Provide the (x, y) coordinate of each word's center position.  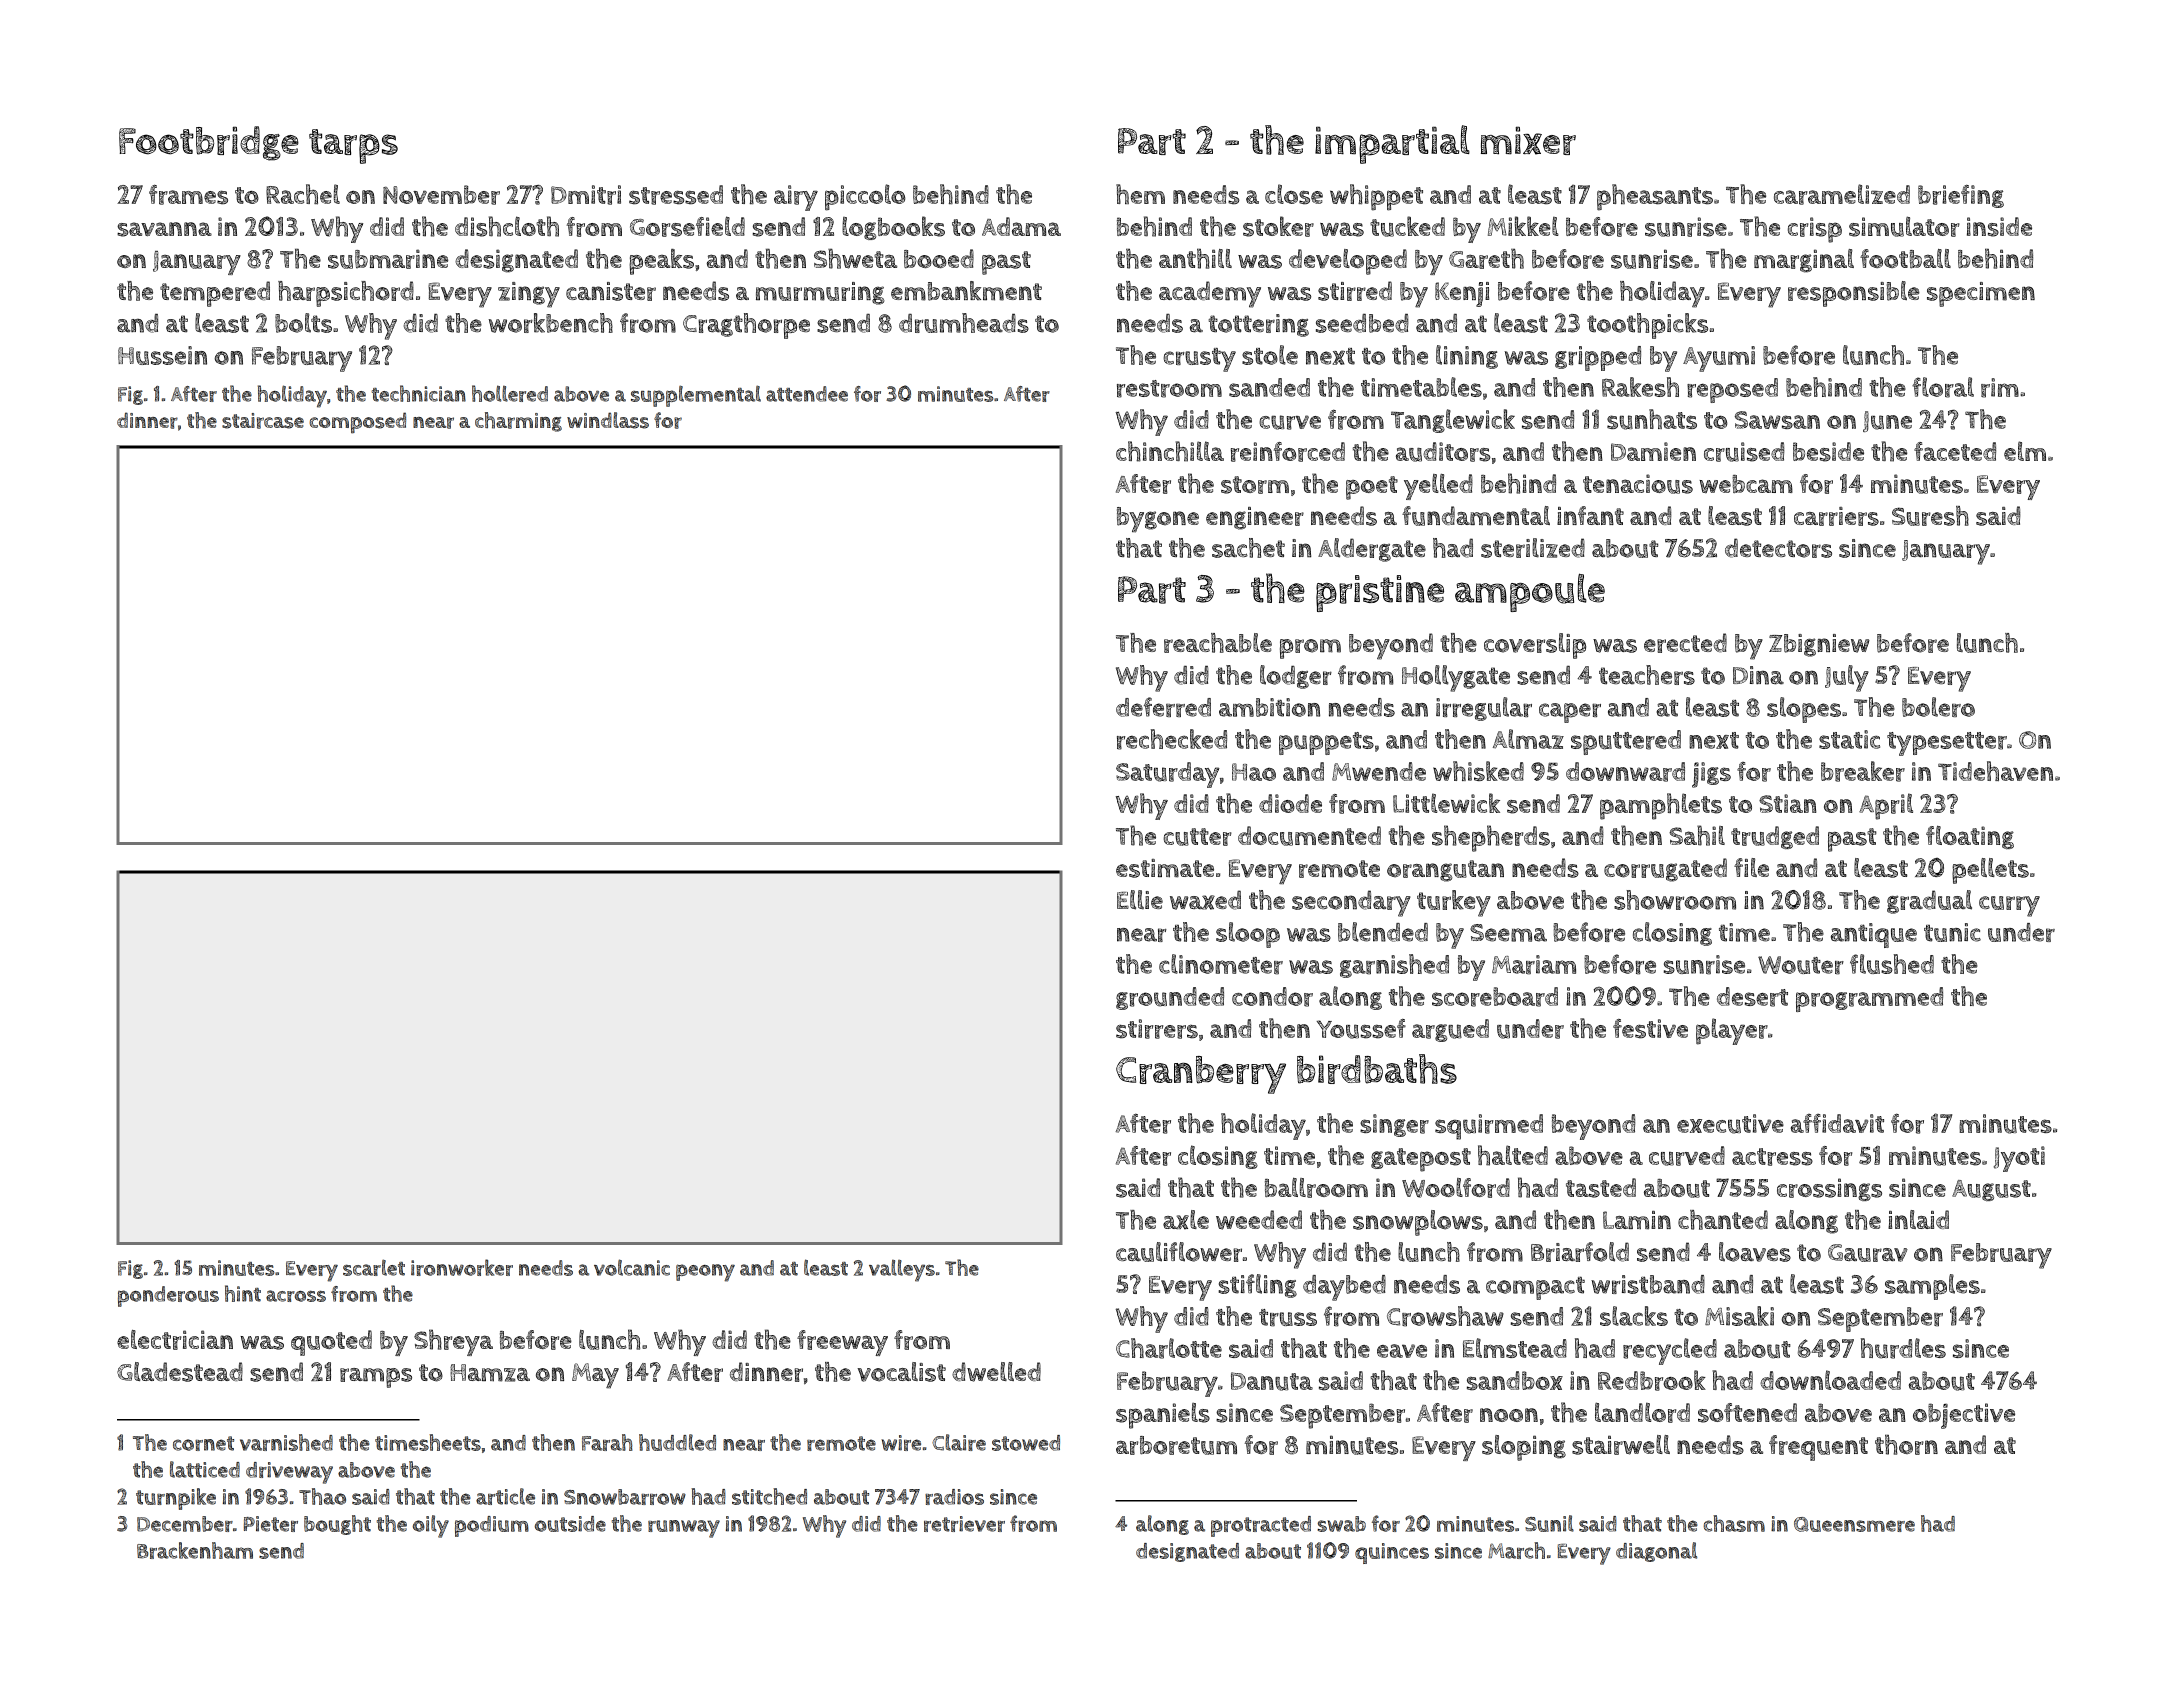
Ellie (1140, 900)
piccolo (865, 197)
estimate (1165, 868)
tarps (353, 146)
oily (431, 1526)
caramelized (1842, 194)
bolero (1938, 707)
